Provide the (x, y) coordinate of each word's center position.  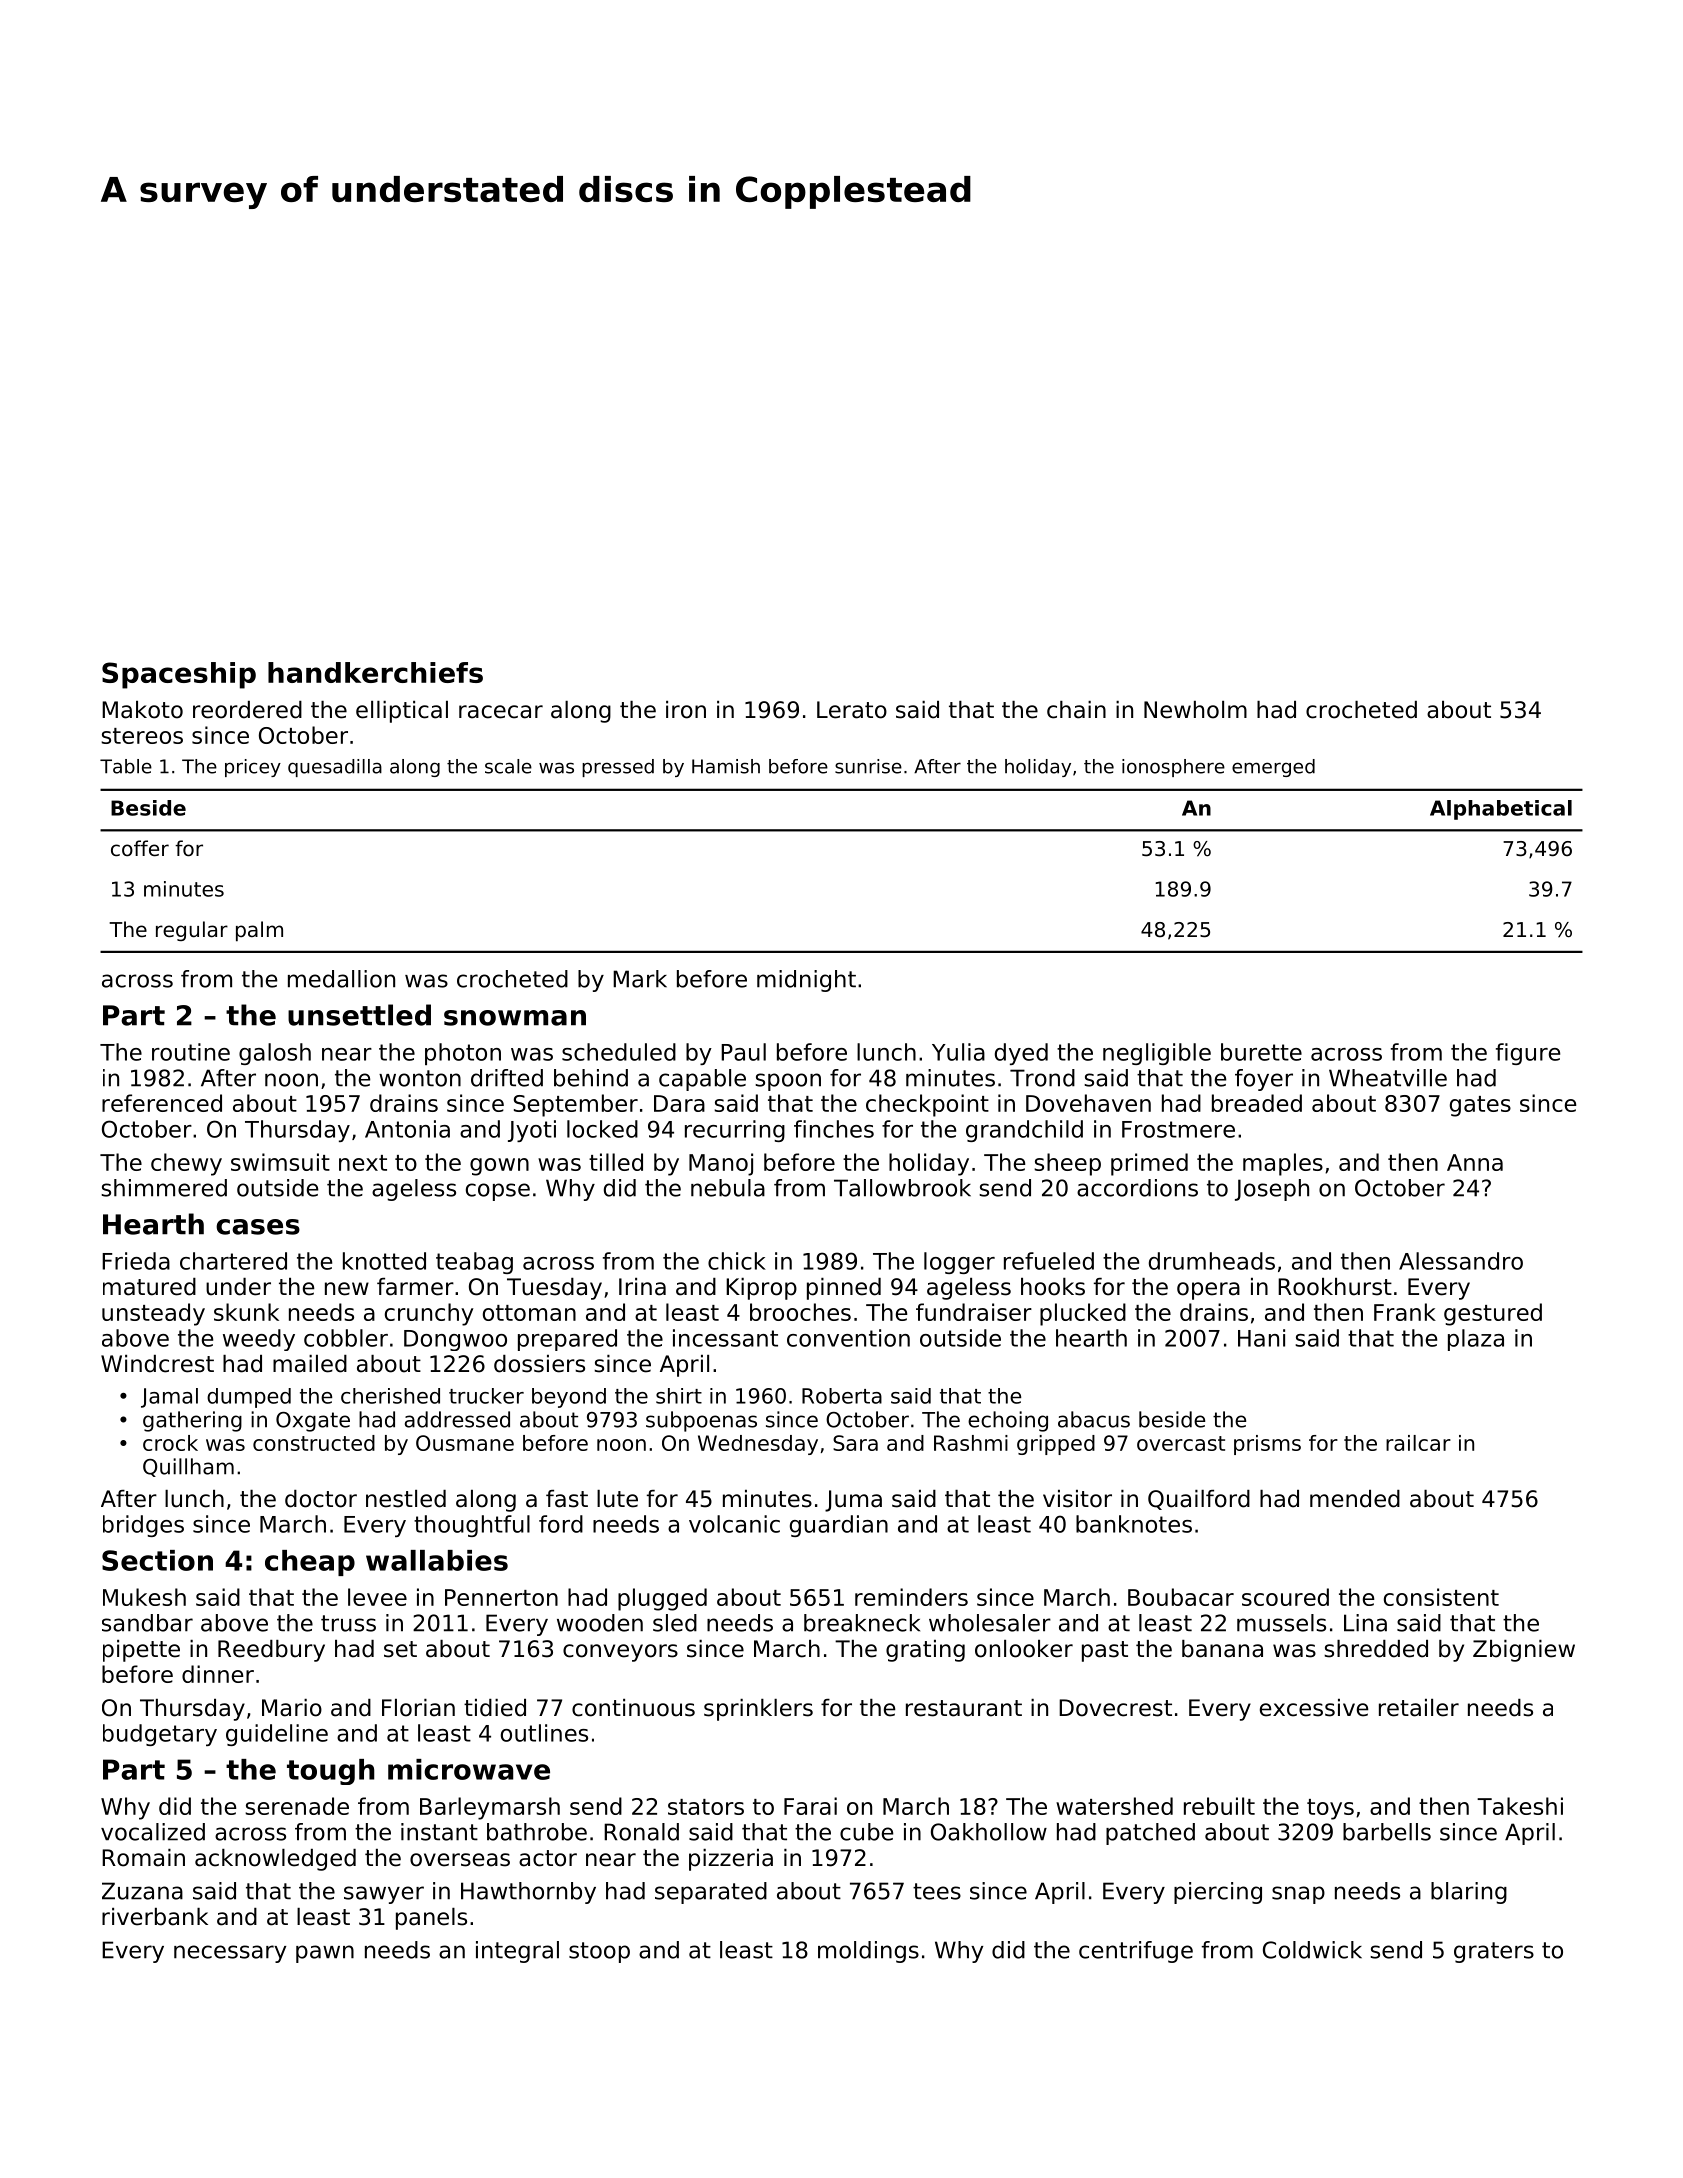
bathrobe (537, 1832)
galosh (275, 1054)
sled (675, 1623)
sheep (1067, 1164)
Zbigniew (1524, 1651)
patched (1150, 1834)
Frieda (136, 1261)
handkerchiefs (375, 672)
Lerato (852, 710)
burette (1261, 1052)
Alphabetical (1501, 810)
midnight (806, 981)
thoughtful (472, 1526)
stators (706, 1807)
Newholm (1195, 710)
